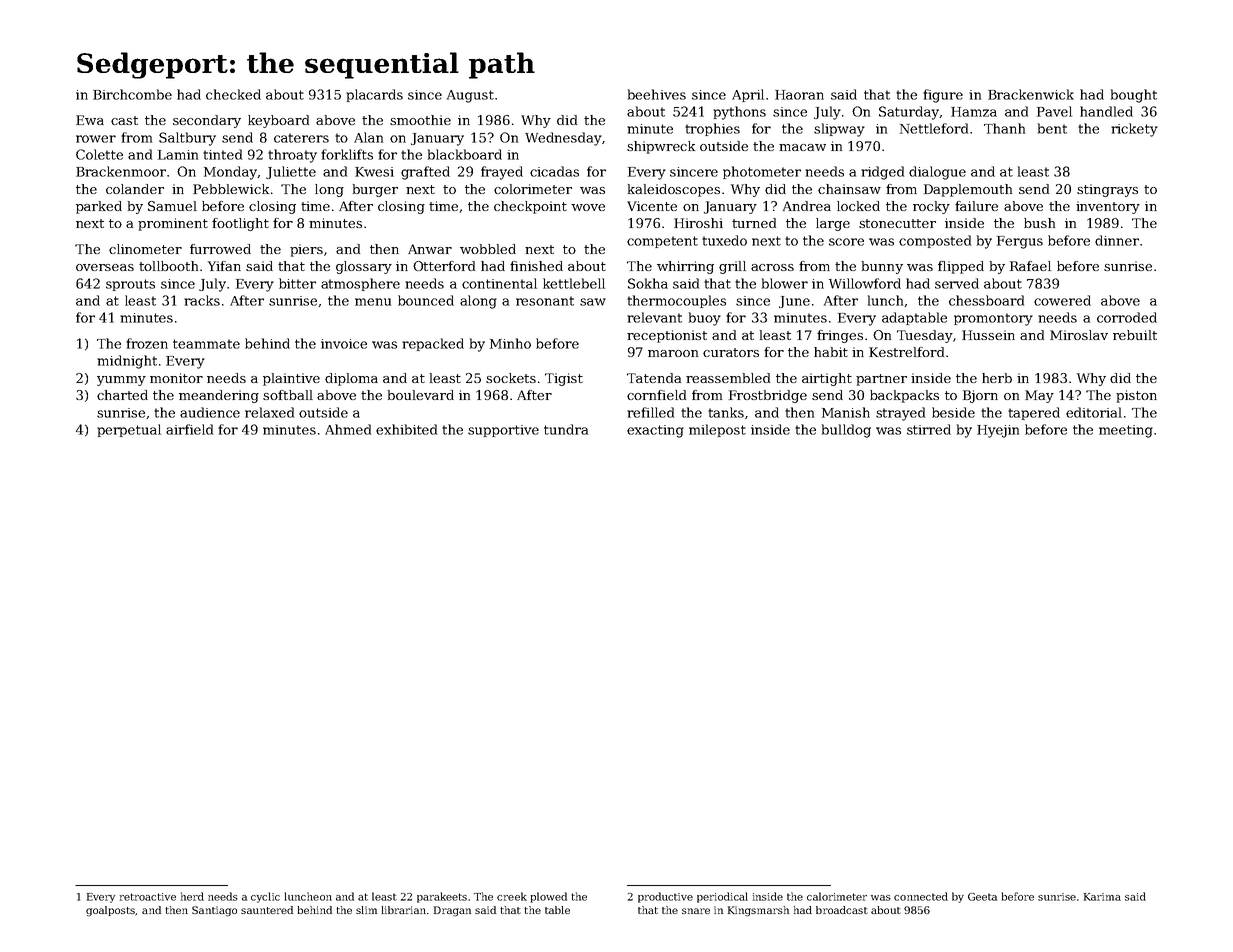  What do you see at coordinates (129, 430) in the document?
I see `perpetual` at bounding box center [129, 430].
